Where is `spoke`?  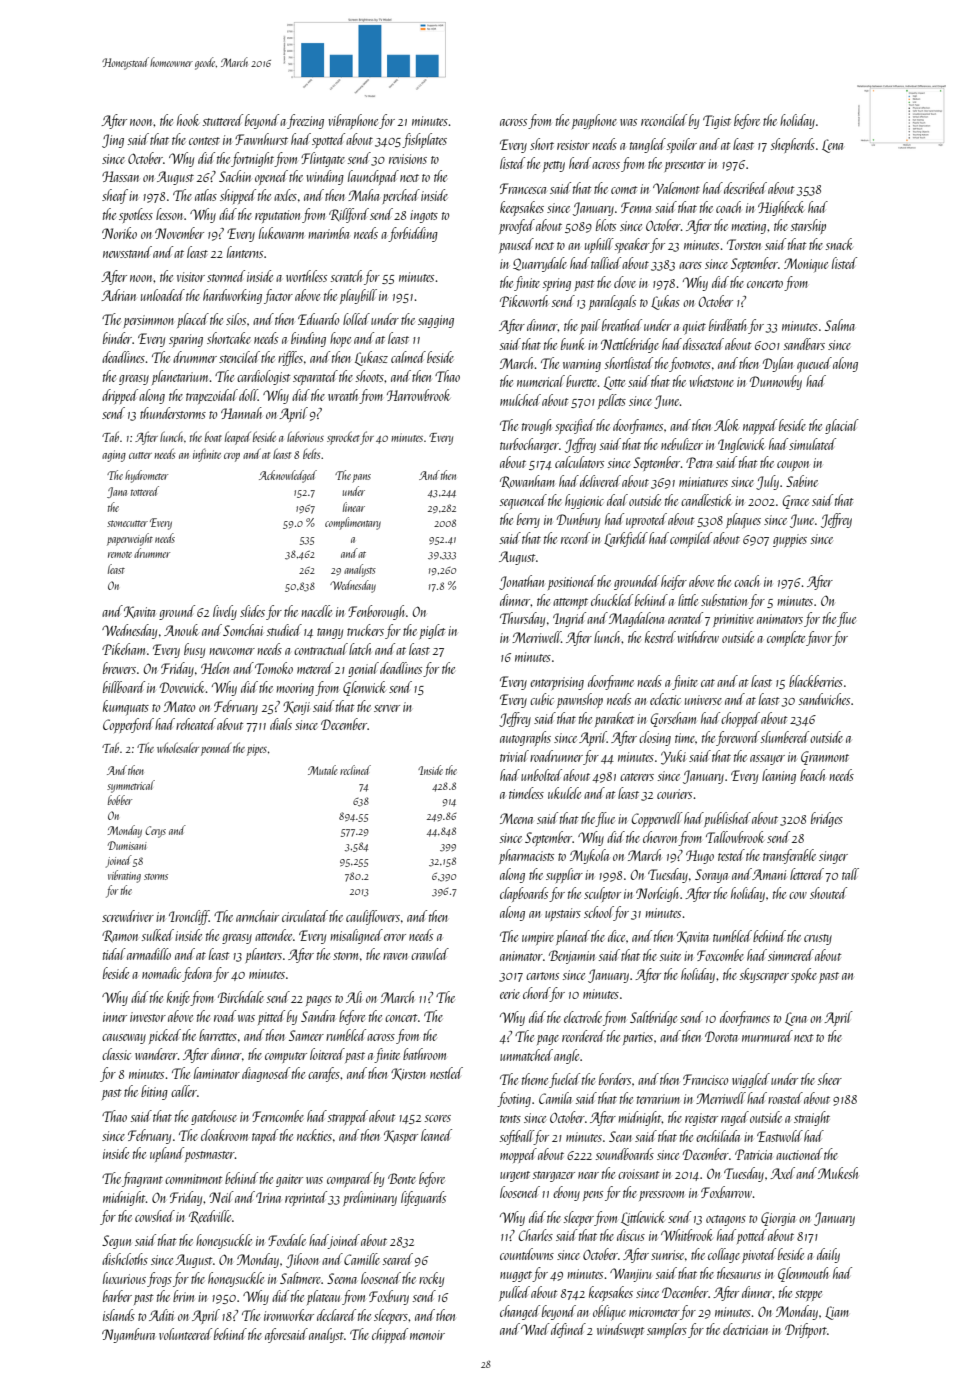 spoke is located at coordinates (804, 975).
